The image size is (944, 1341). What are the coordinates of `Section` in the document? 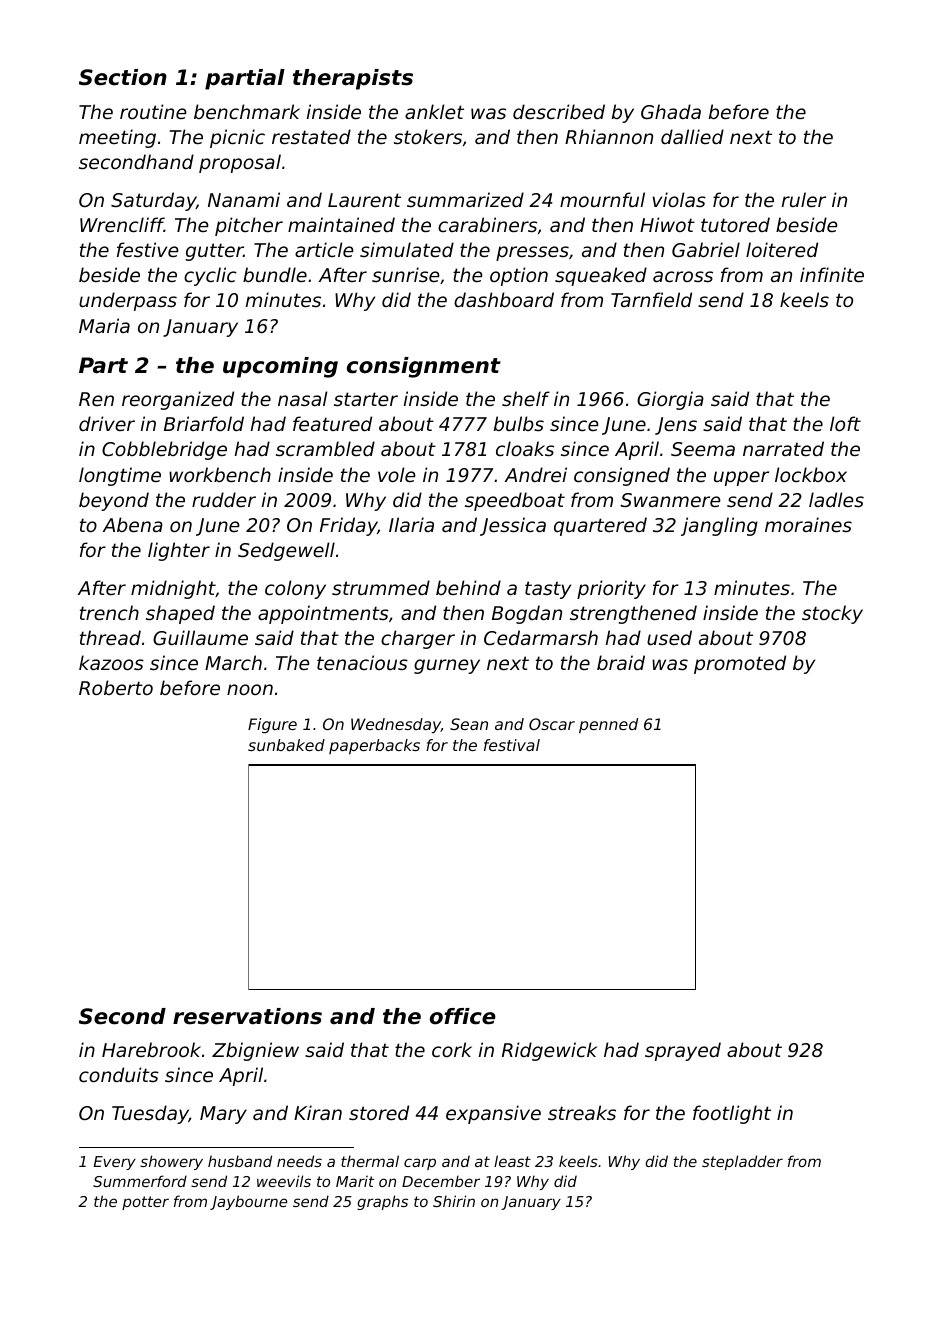 It's located at (123, 77).
